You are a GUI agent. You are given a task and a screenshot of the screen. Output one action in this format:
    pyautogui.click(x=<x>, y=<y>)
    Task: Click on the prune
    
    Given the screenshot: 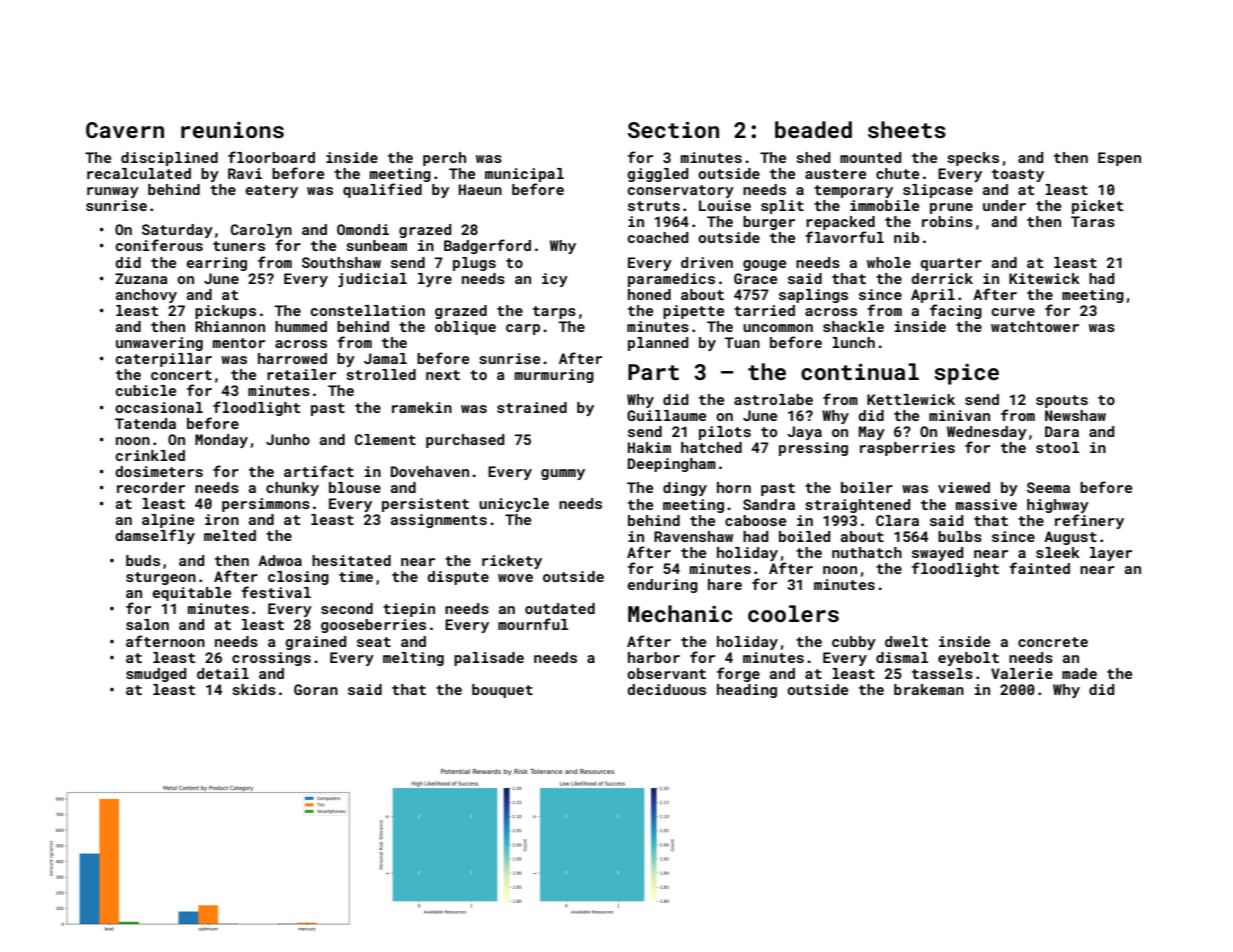 What is the action you would take?
    pyautogui.click(x=951, y=208)
